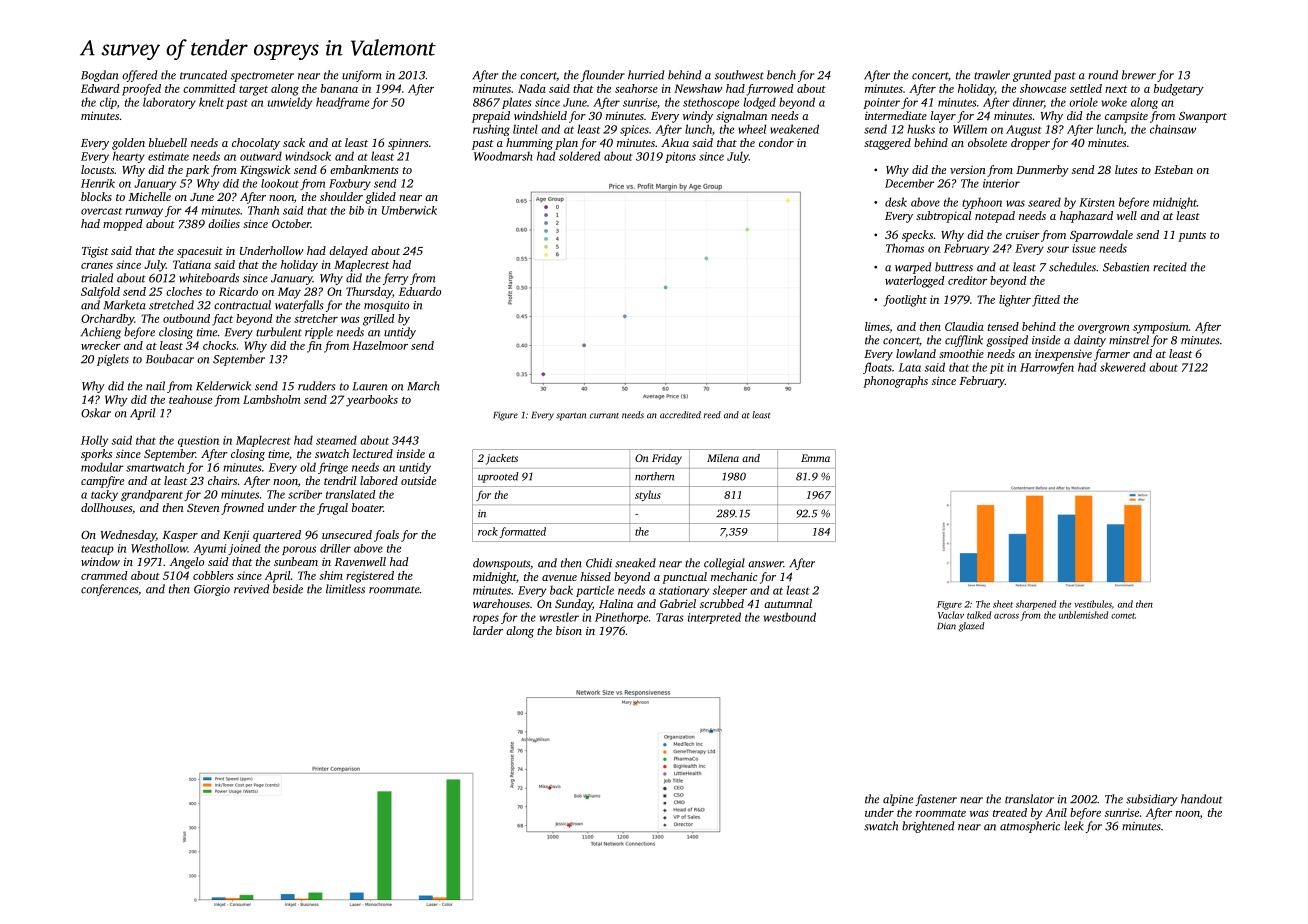 The height and width of the page is (924, 1308). Describe the element at coordinates (109, 590) in the page. I see `conferences` at that location.
